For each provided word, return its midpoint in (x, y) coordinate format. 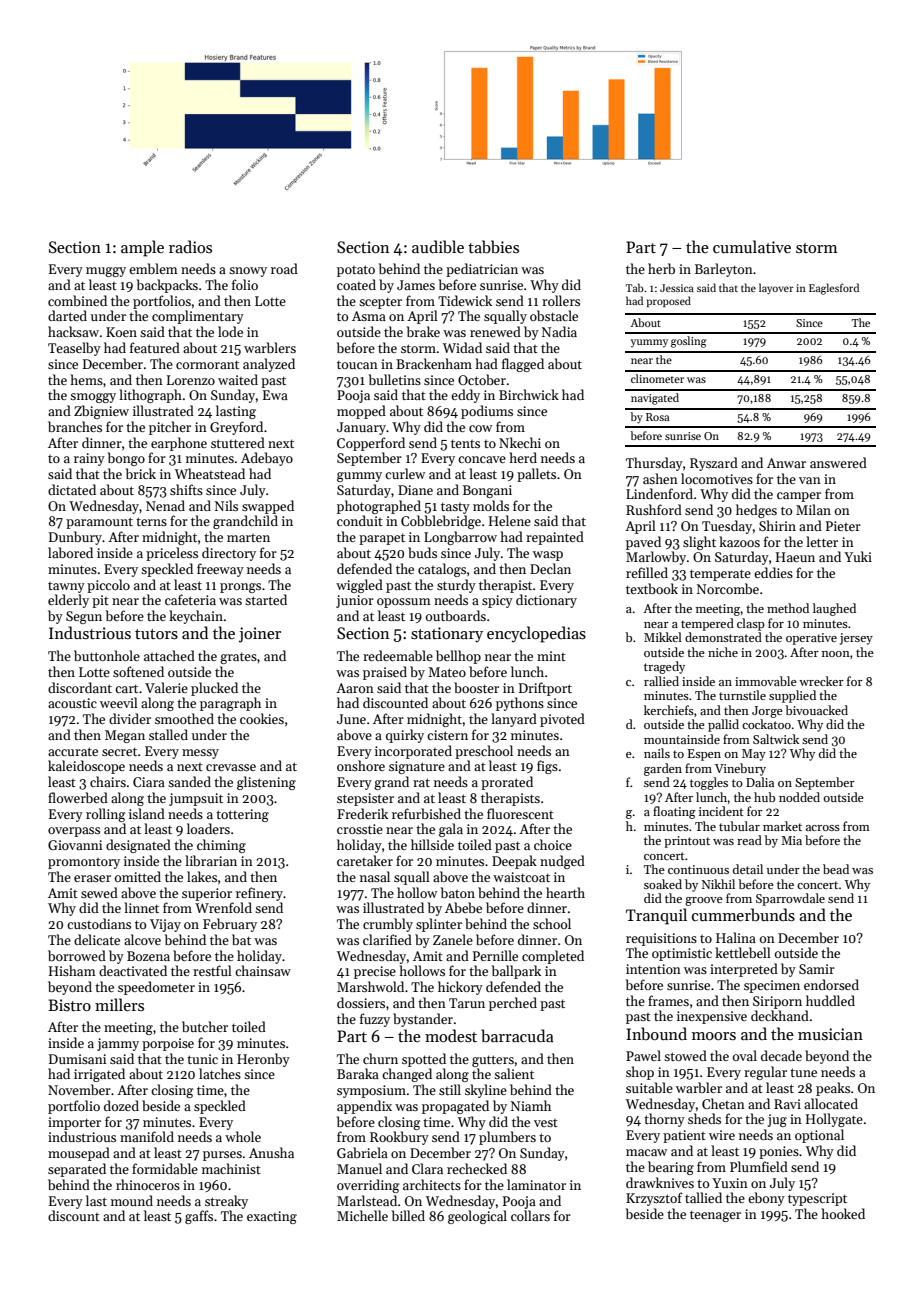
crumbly (388, 925)
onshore (361, 765)
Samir (817, 969)
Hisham (72, 970)
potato (356, 271)
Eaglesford (834, 289)
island (147, 813)
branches (75, 426)
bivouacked (816, 710)
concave (482, 459)
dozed (121, 1105)
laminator (536, 1184)
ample (142, 248)
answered (838, 462)
